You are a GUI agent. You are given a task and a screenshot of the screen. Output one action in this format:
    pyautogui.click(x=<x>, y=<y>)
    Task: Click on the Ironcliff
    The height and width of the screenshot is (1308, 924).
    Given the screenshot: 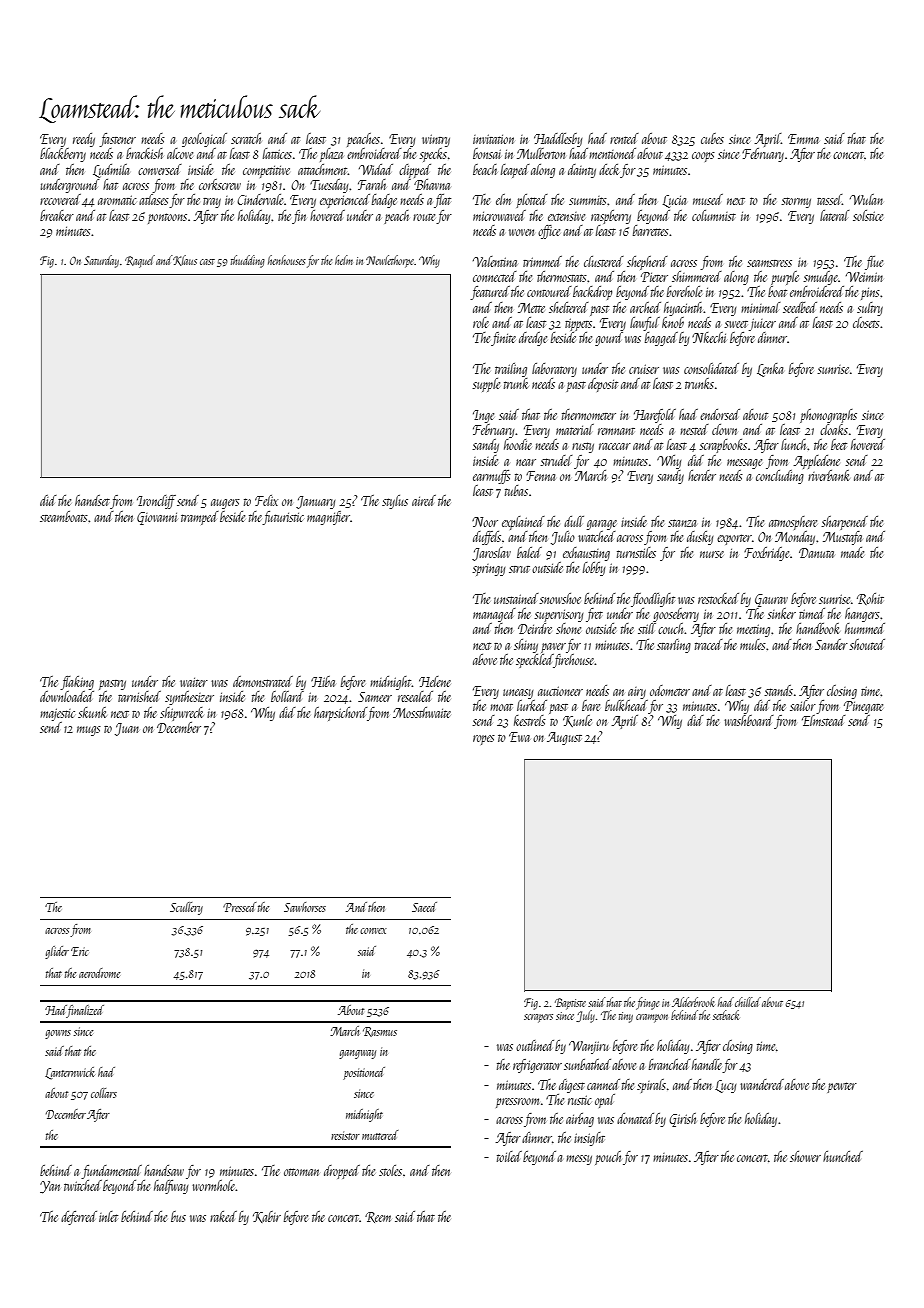 What is the action you would take?
    pyautogui.click(x=156, y=502)
